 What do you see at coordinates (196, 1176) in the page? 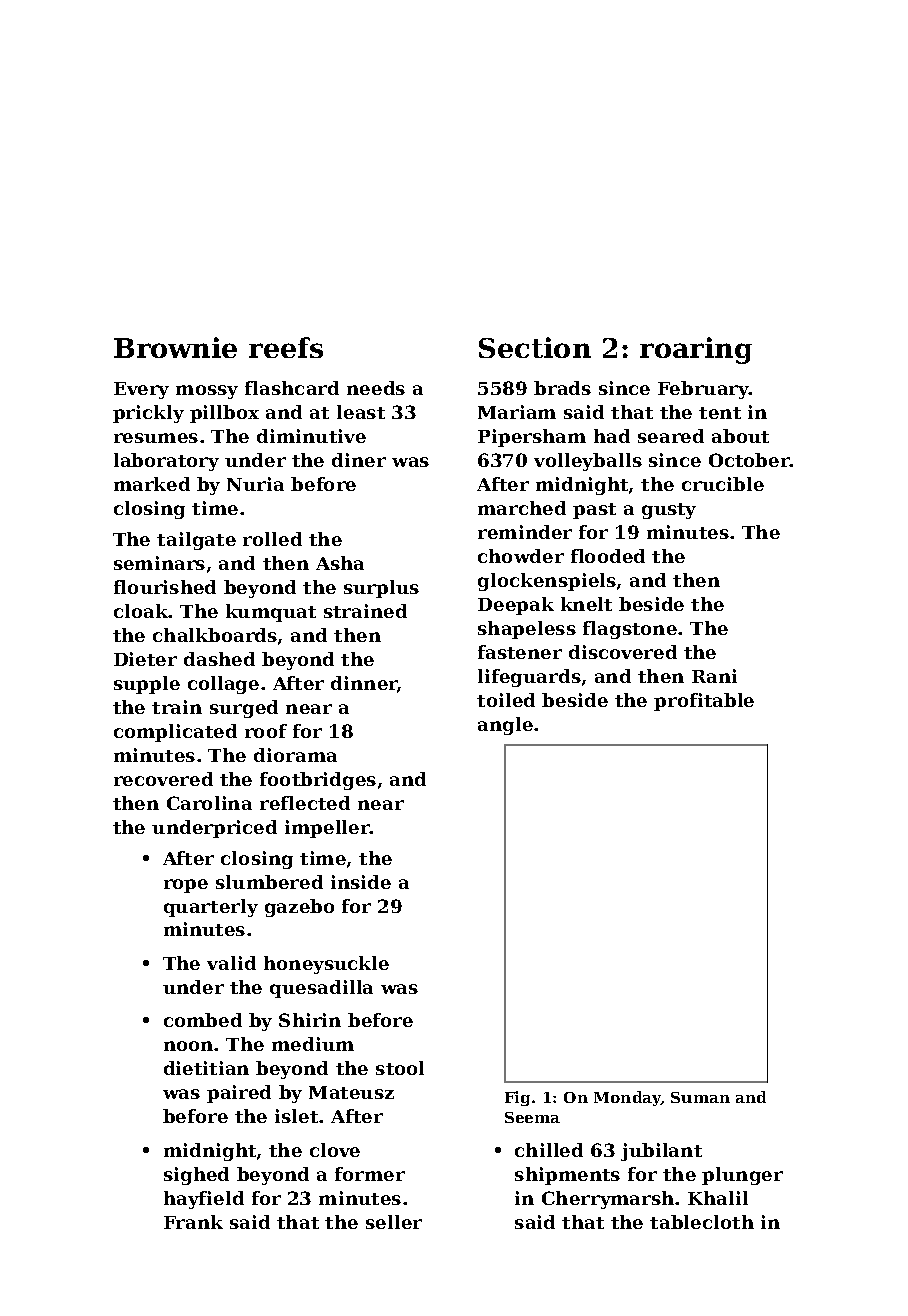
I see `sighed` at bounding box center [196, 1176].
